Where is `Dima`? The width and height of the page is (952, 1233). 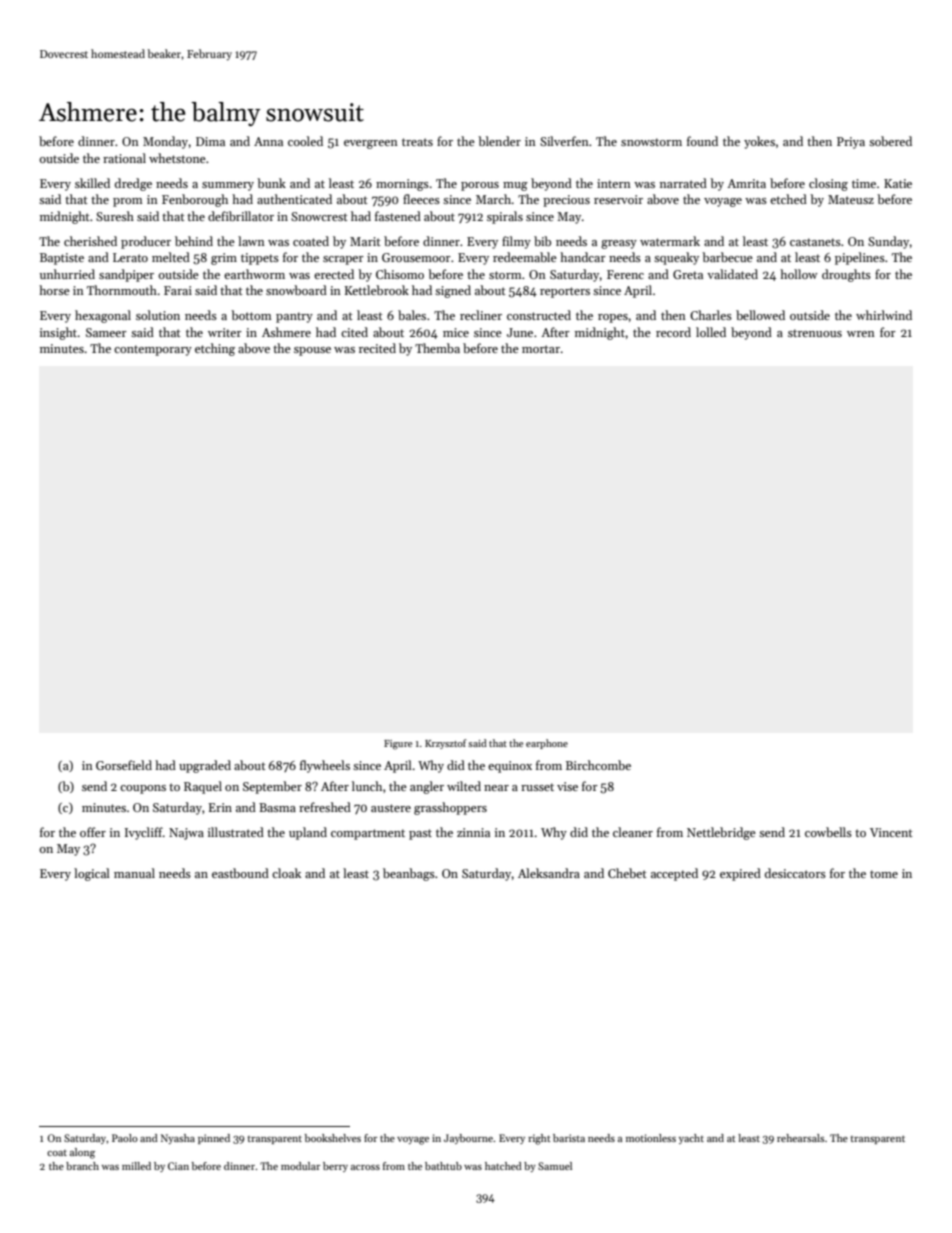 Dima is located at coordinates (210, 141).
